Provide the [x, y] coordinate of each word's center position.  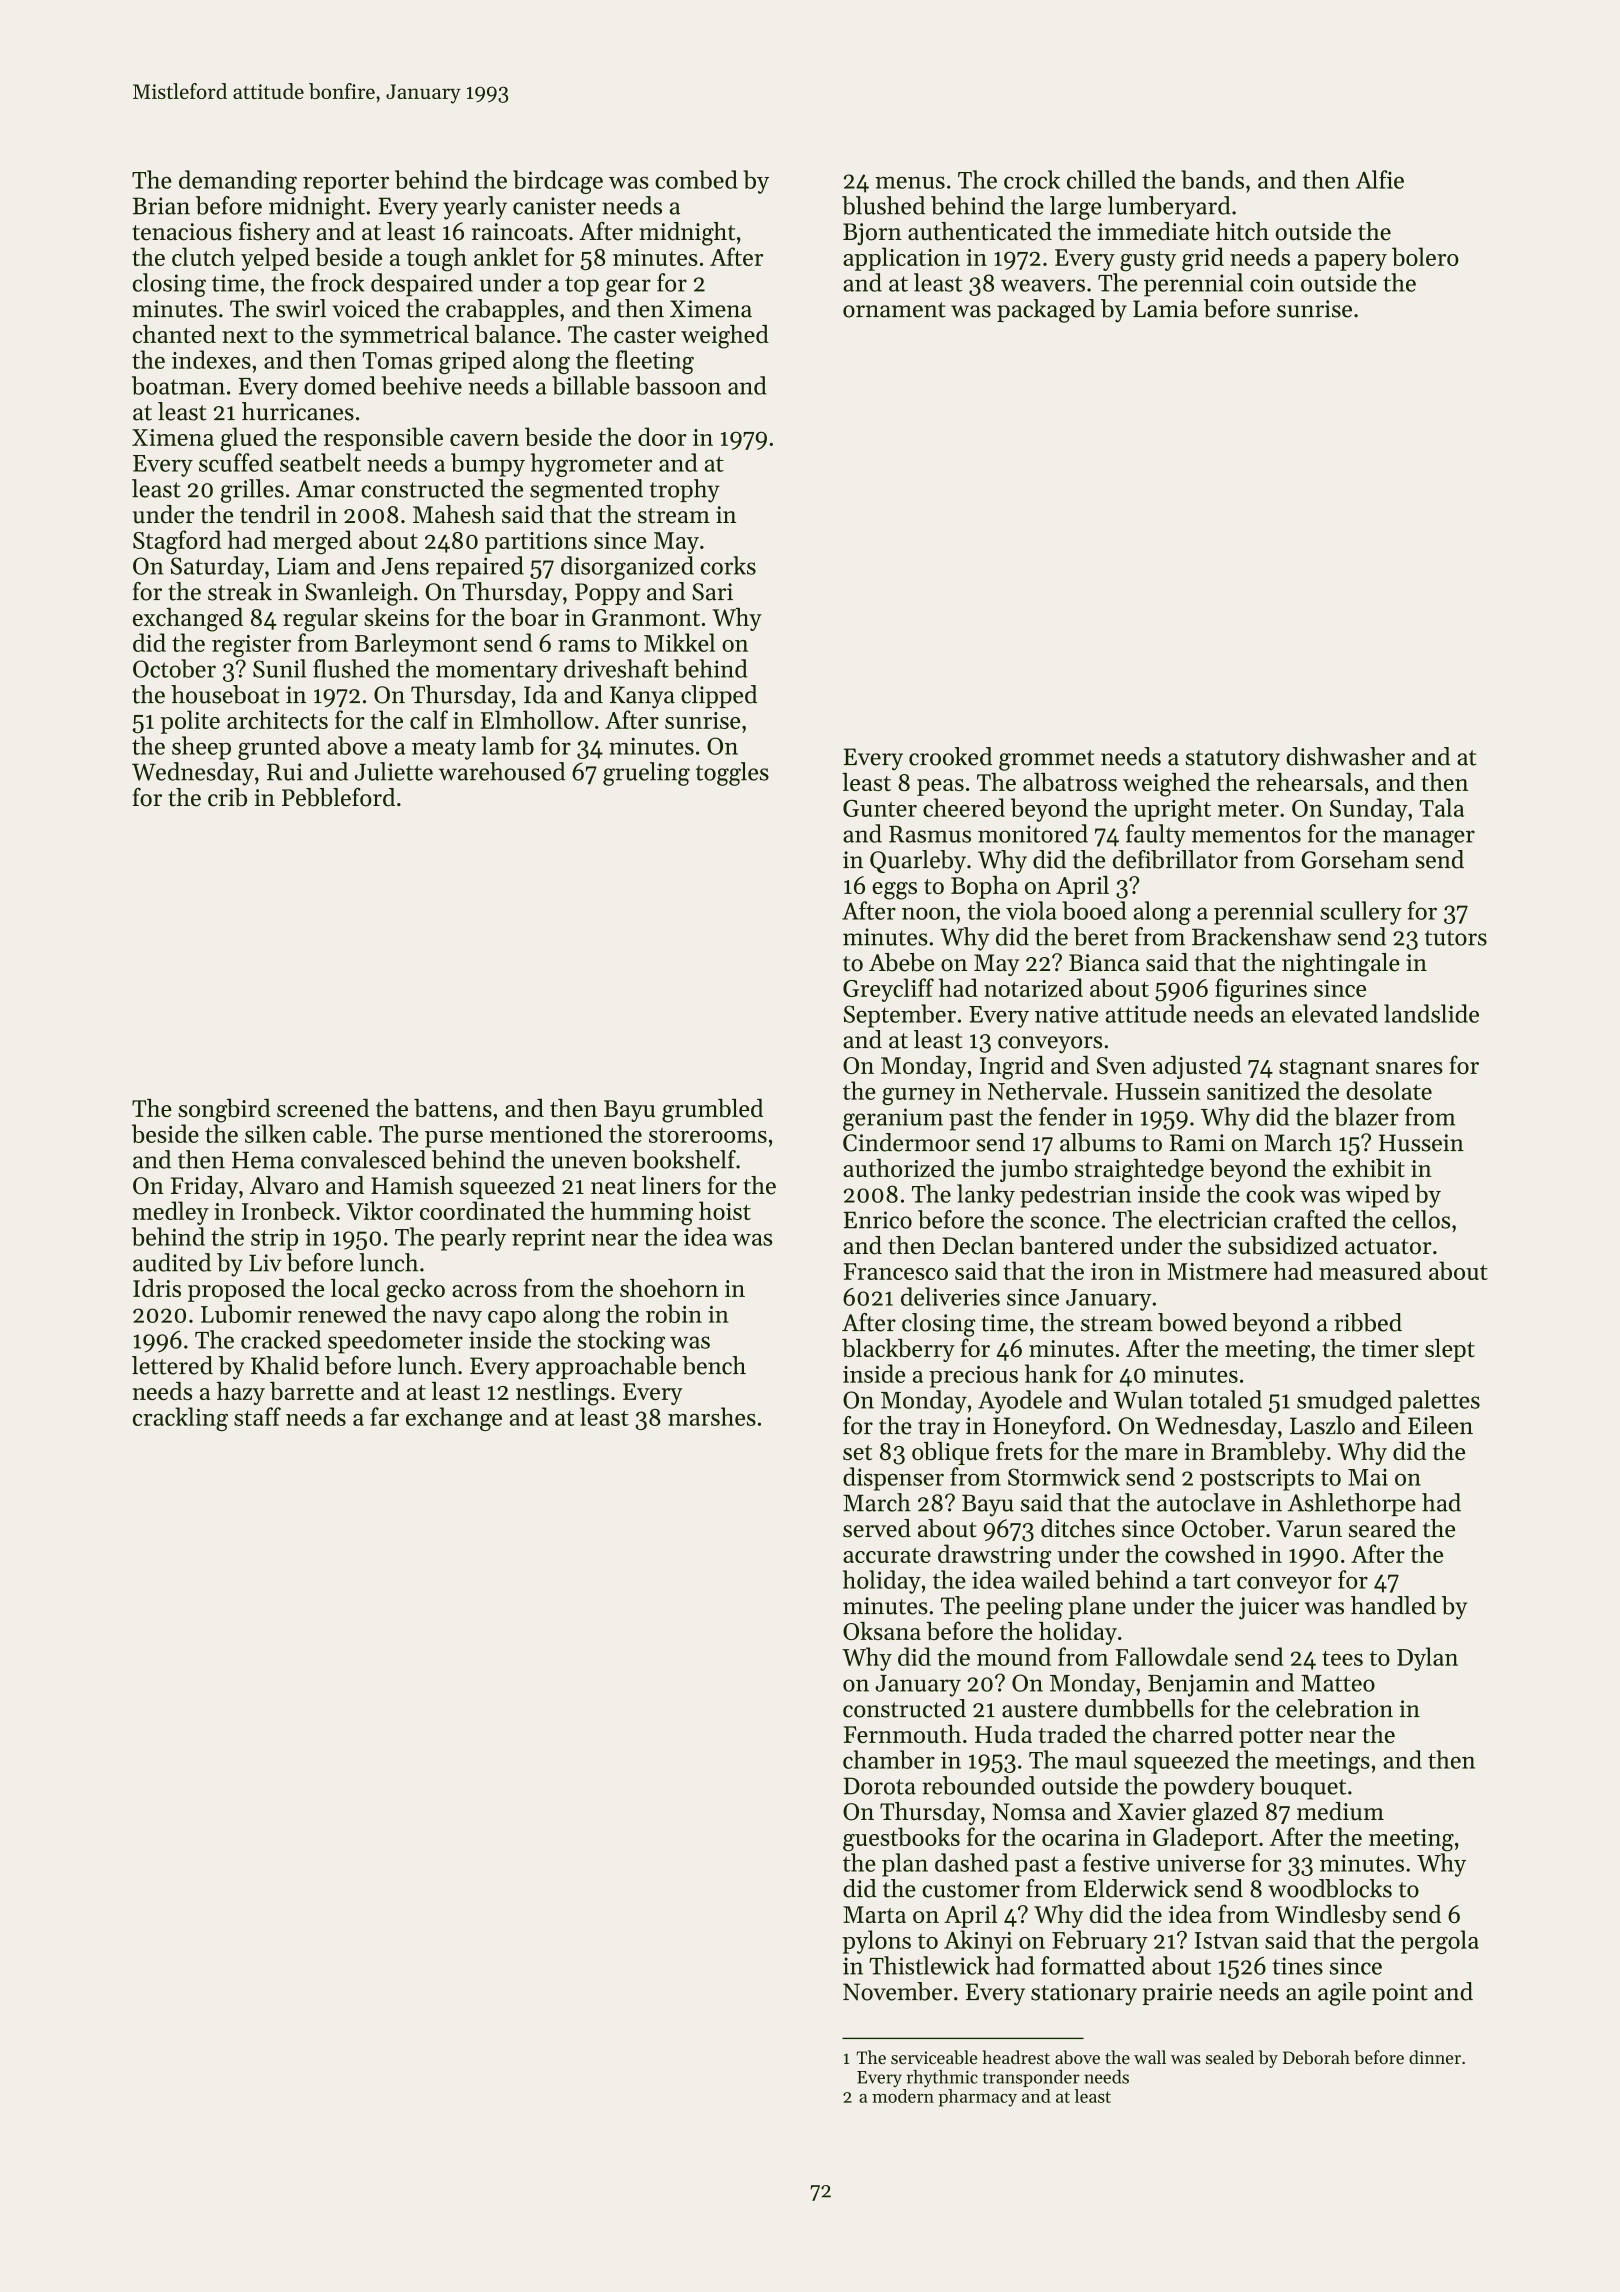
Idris [157, 1288]
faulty [1156, 836]
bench [714, 1365]
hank [1051, 1373]
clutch [203, 256]
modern [903, 2096]
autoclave [1206, 1502]
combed [696, 179]
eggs [894, 891]
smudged [1344, 1402]
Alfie [1380, 179]
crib [227, 797]
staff [257, 1416]
